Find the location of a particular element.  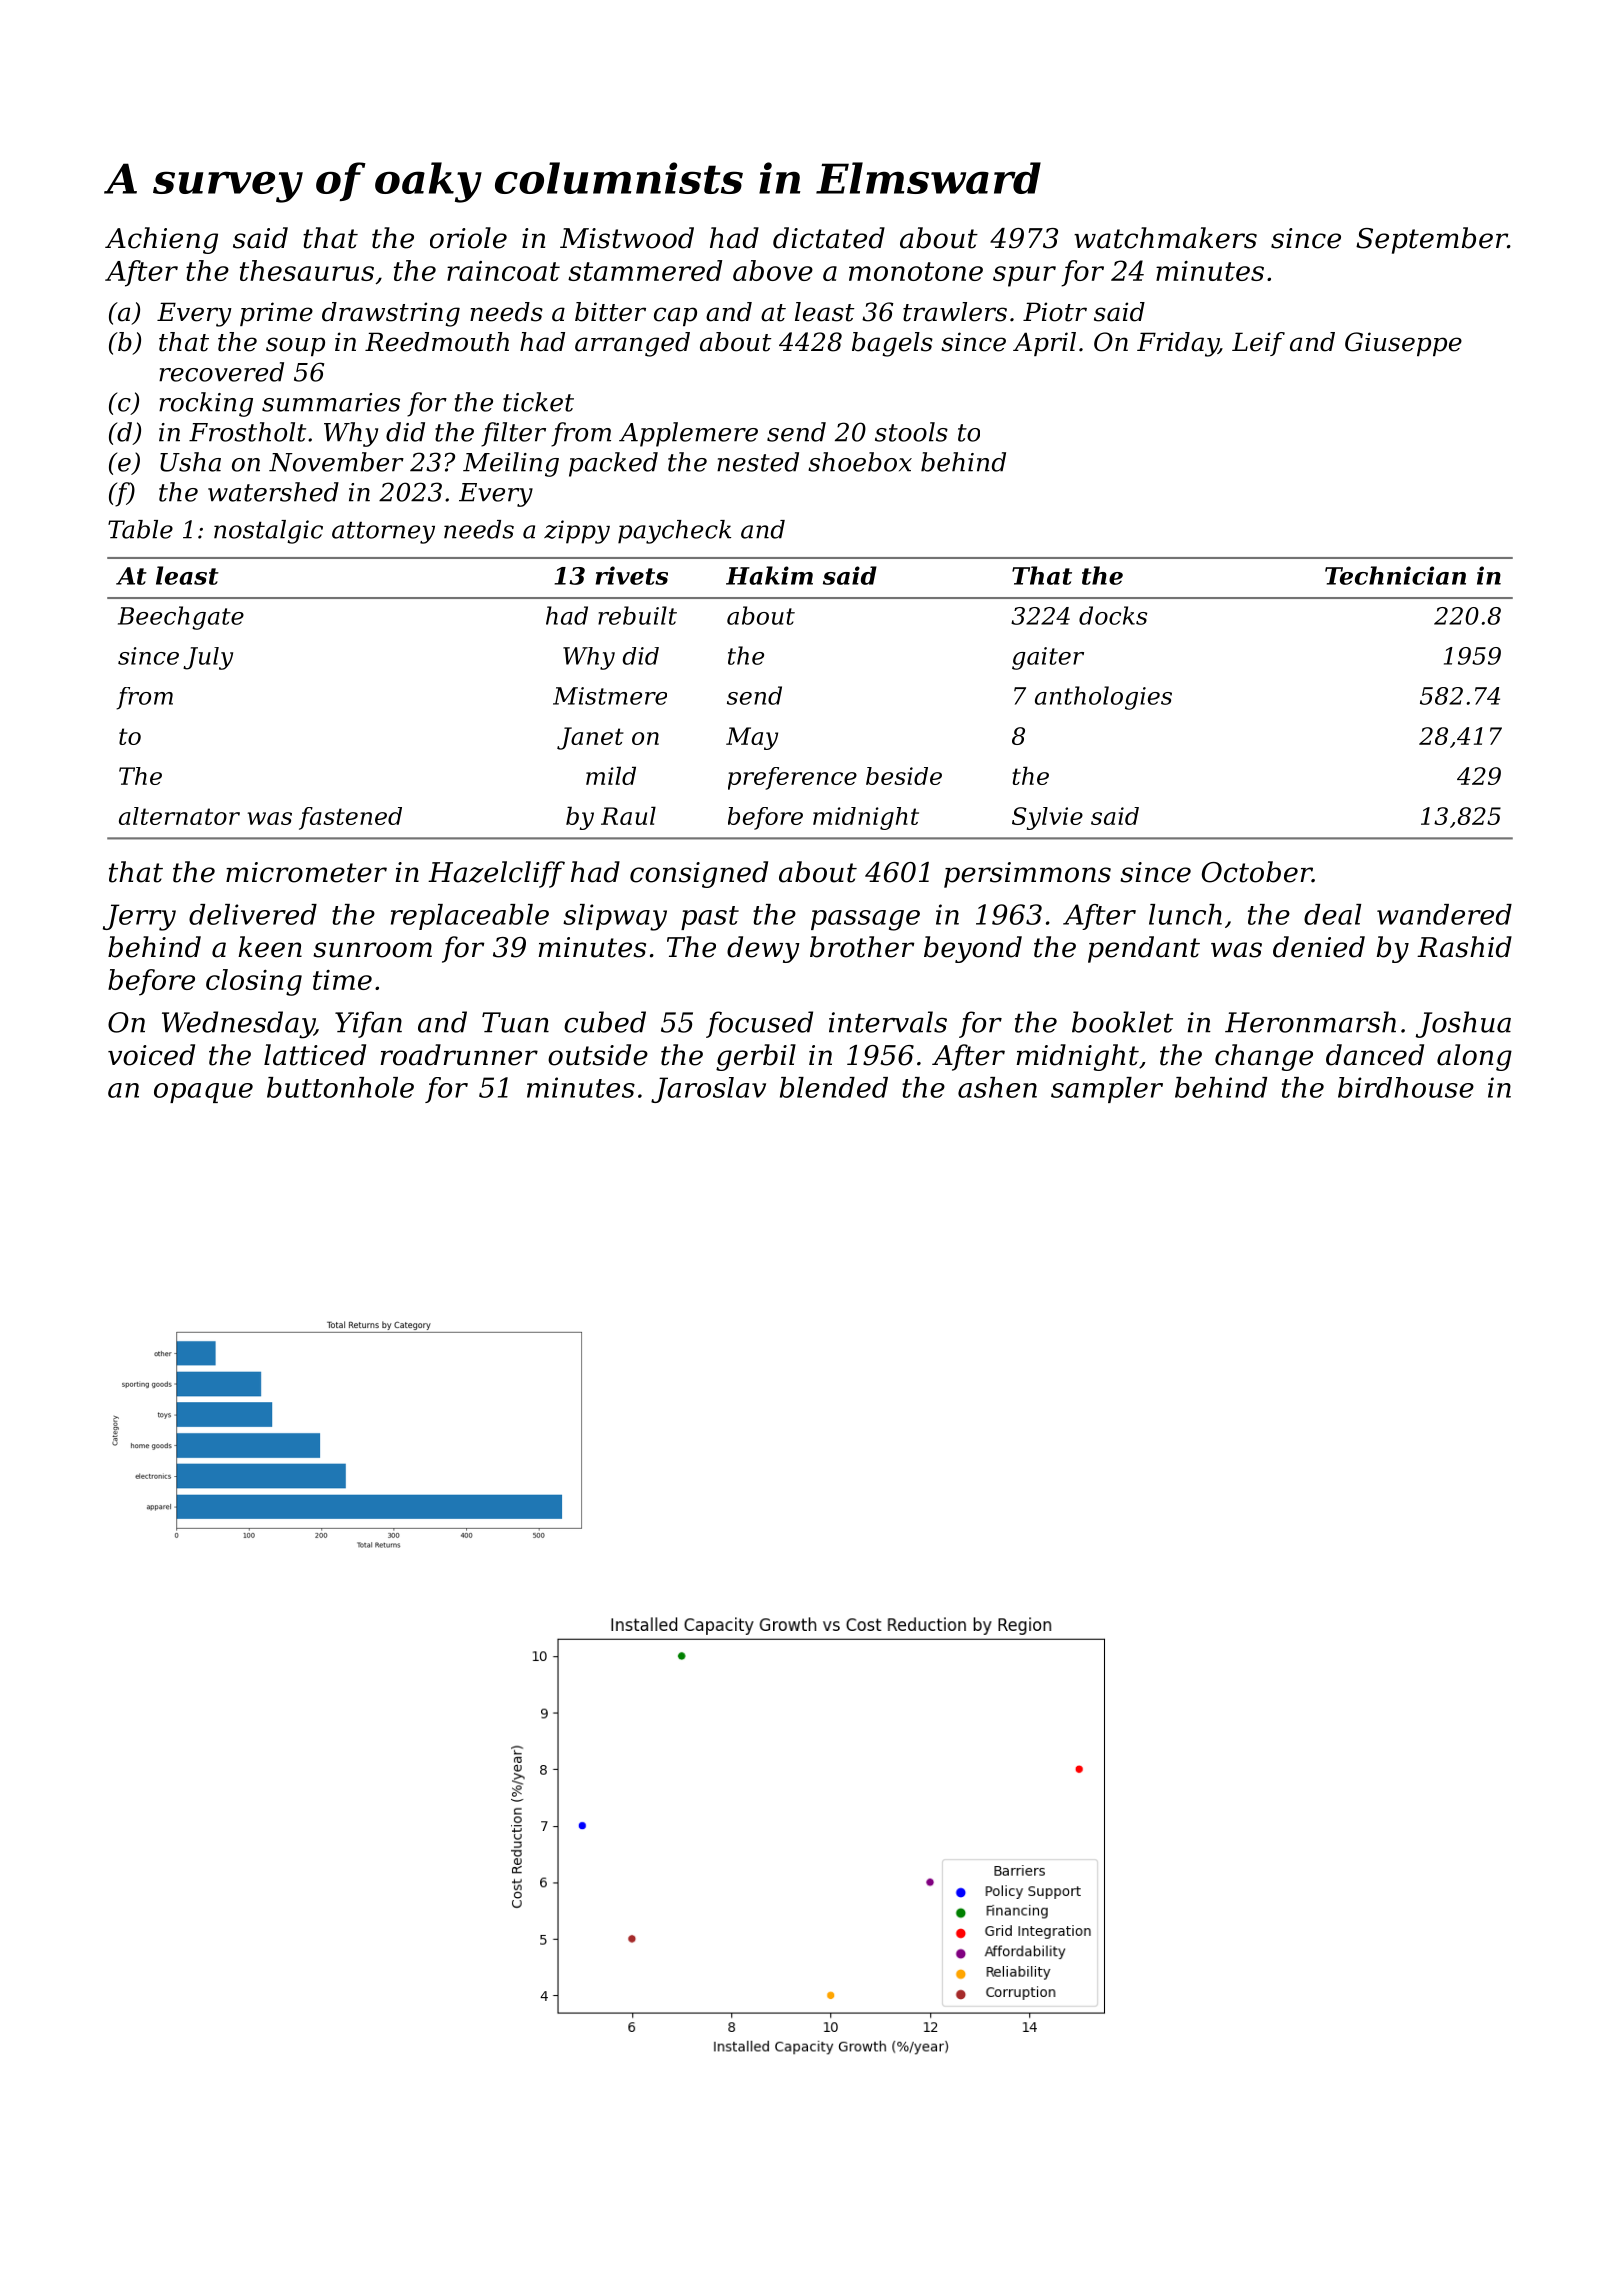

watchmakers is located at coordinates (1165, 238).
